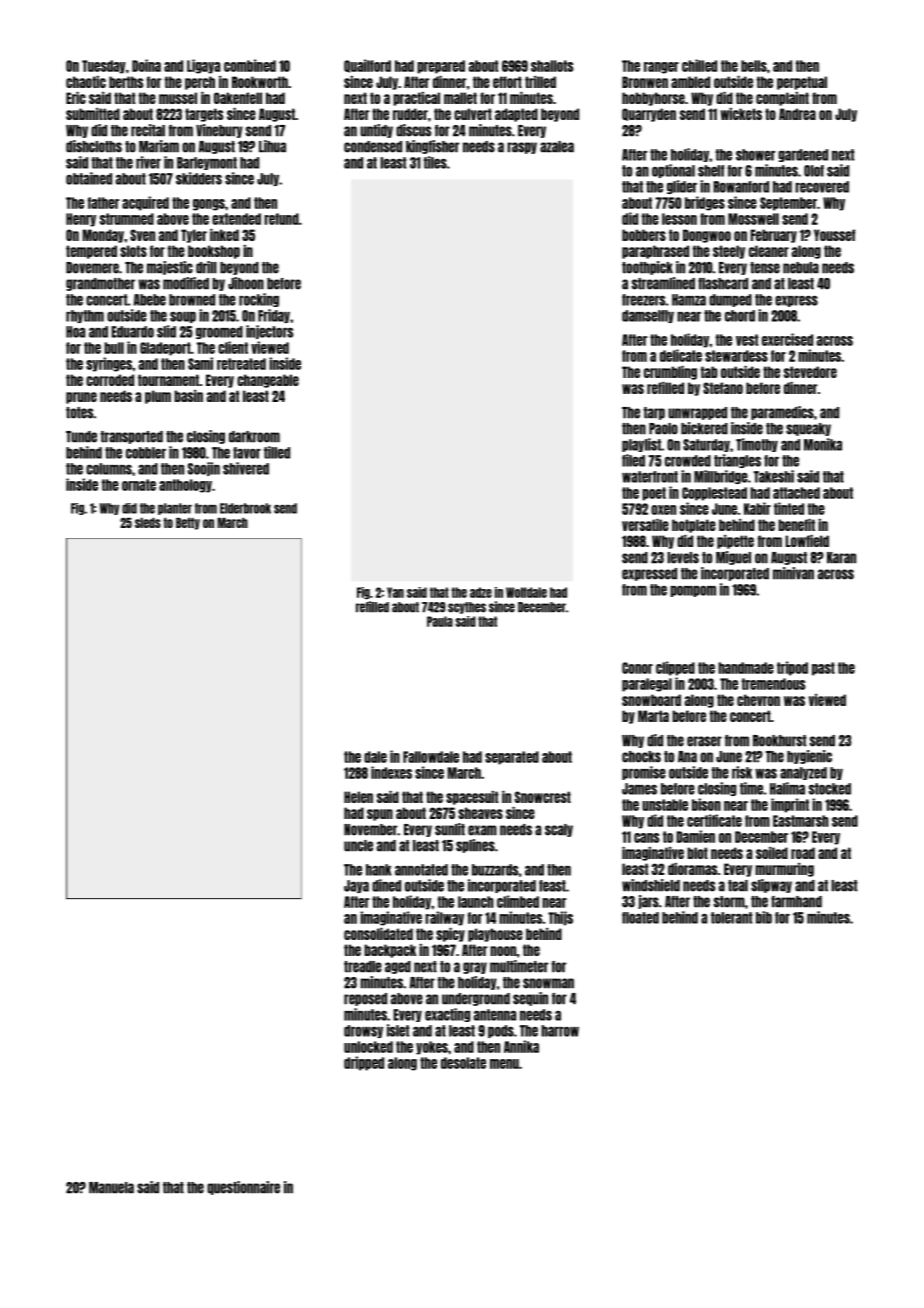 The height and width of the page is (1308, 924). I want to click on retreated, so click(241, 364).
